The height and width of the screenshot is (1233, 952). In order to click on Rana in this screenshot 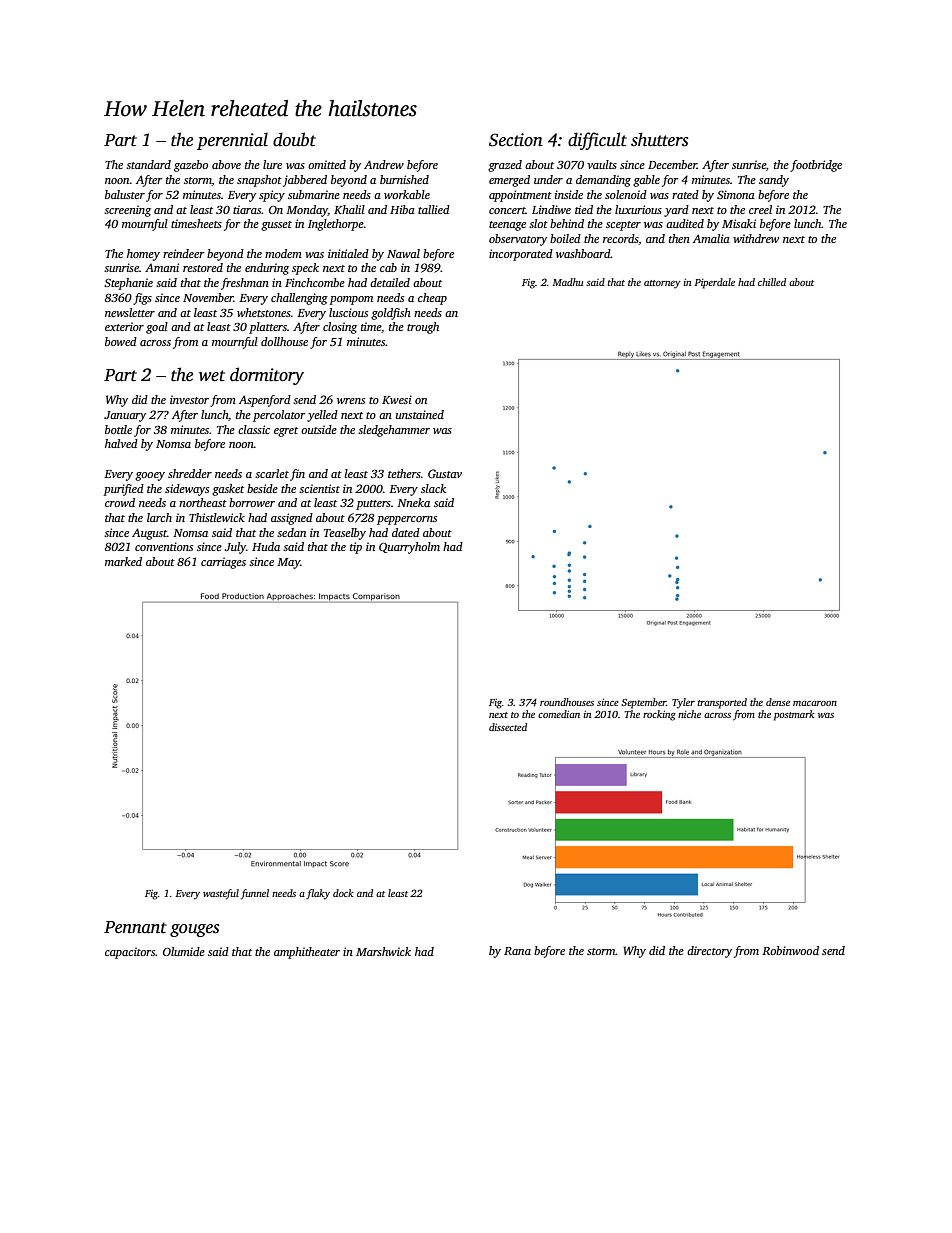, I will do `click(517, 951)`.
